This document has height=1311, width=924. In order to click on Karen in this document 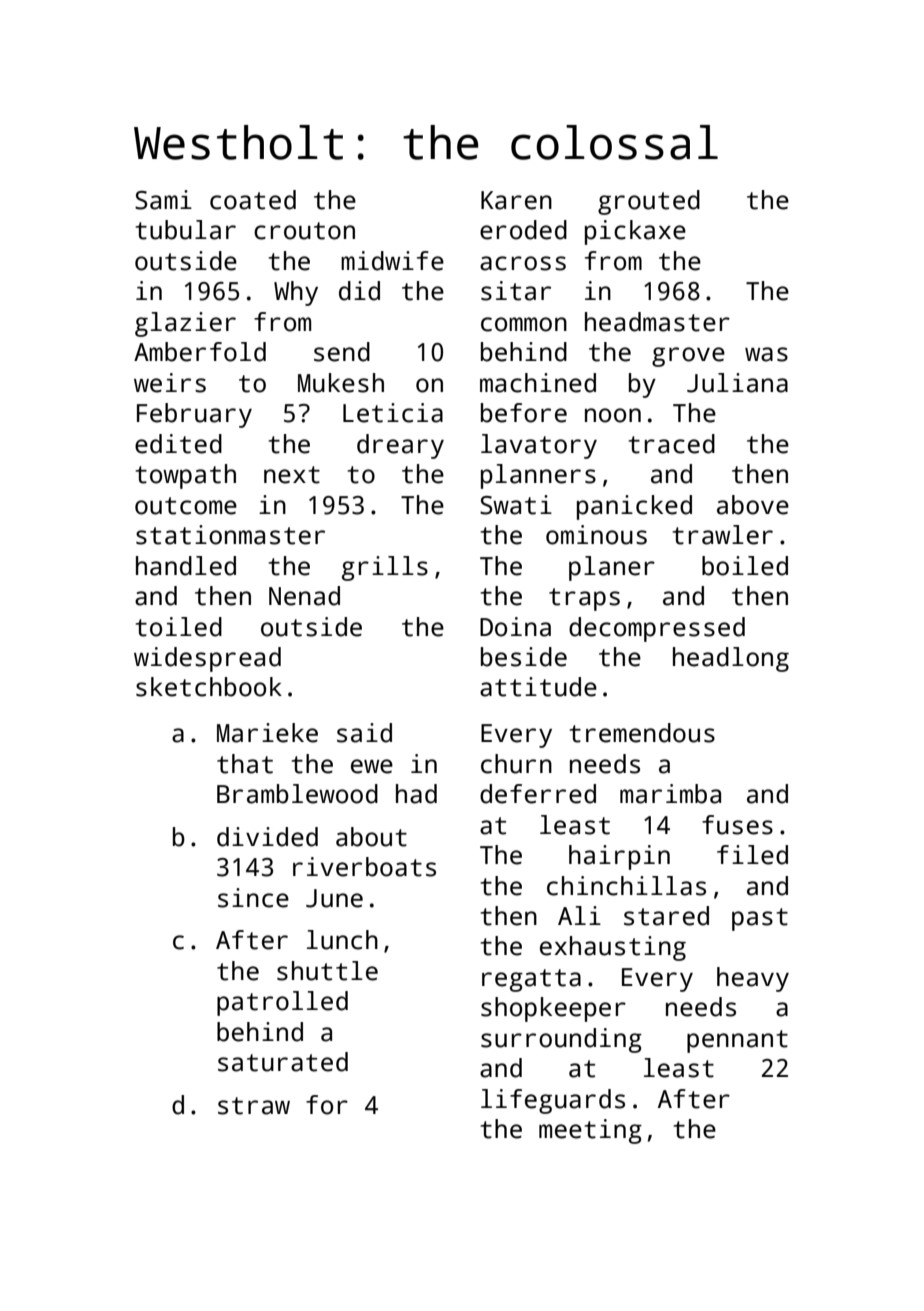, I will do `click(516, 200)`.
